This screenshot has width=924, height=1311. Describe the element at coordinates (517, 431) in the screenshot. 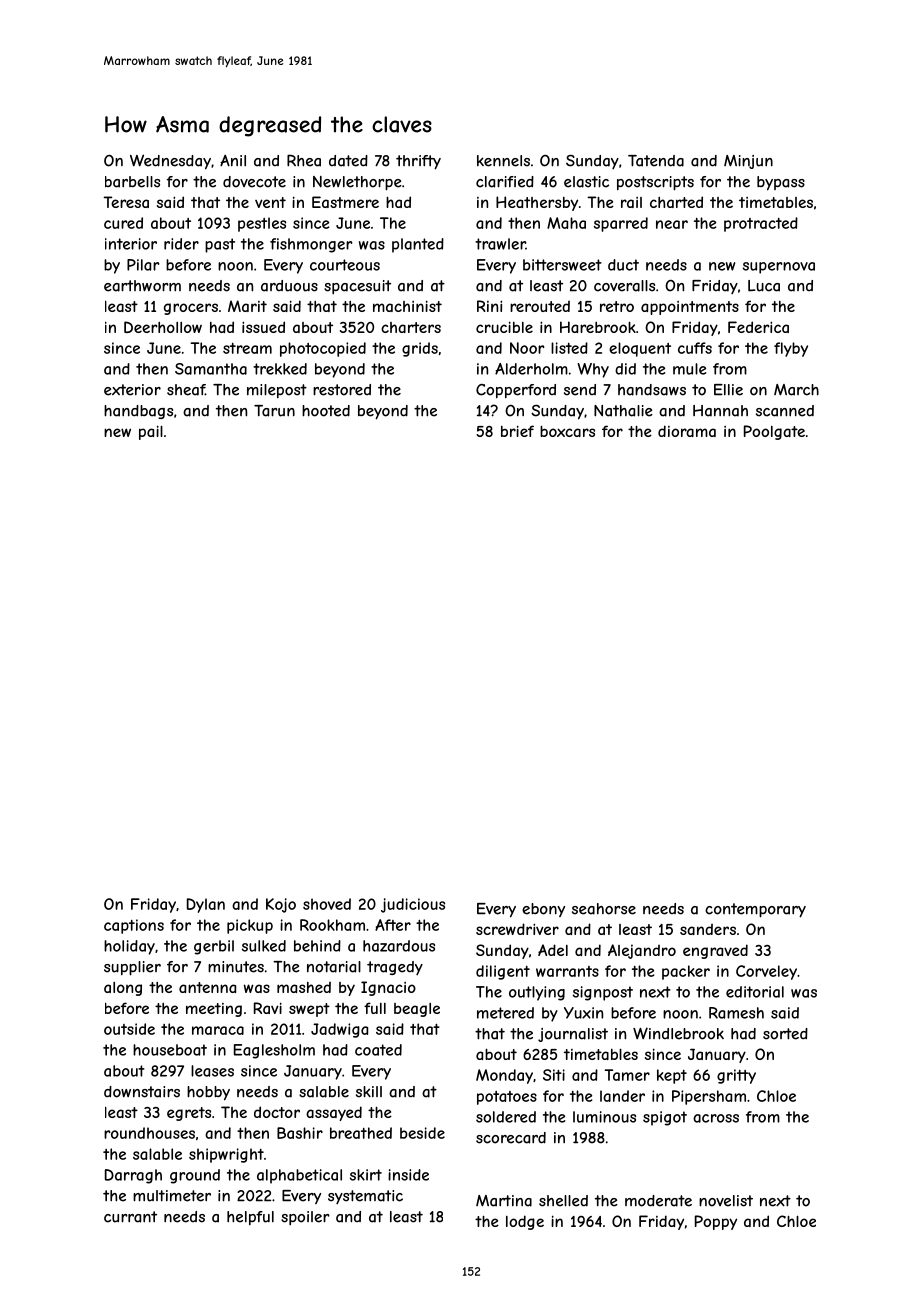

I see `brief` at that location.
